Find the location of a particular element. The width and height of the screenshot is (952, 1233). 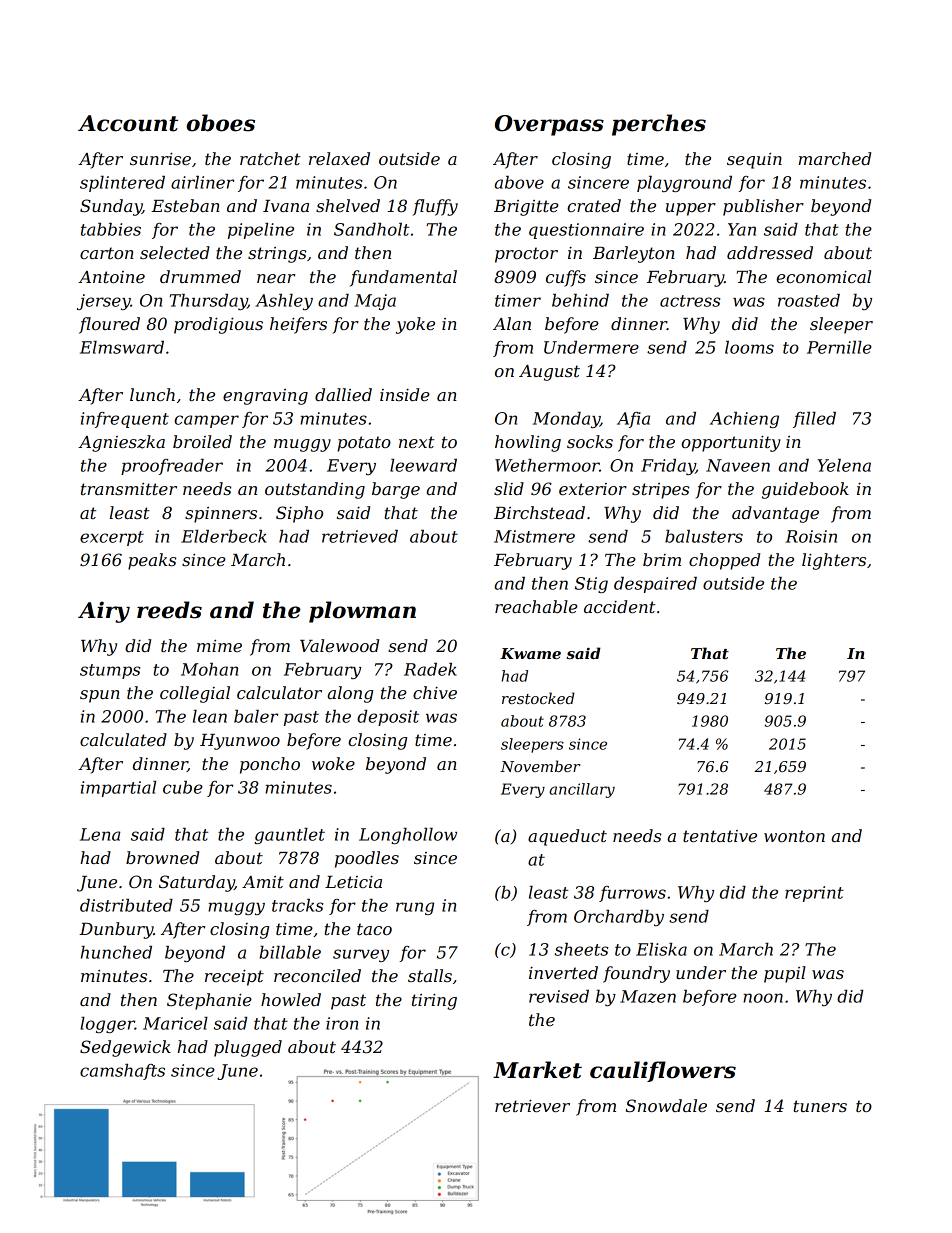

relaxed is located at coordinates (339, 158).
